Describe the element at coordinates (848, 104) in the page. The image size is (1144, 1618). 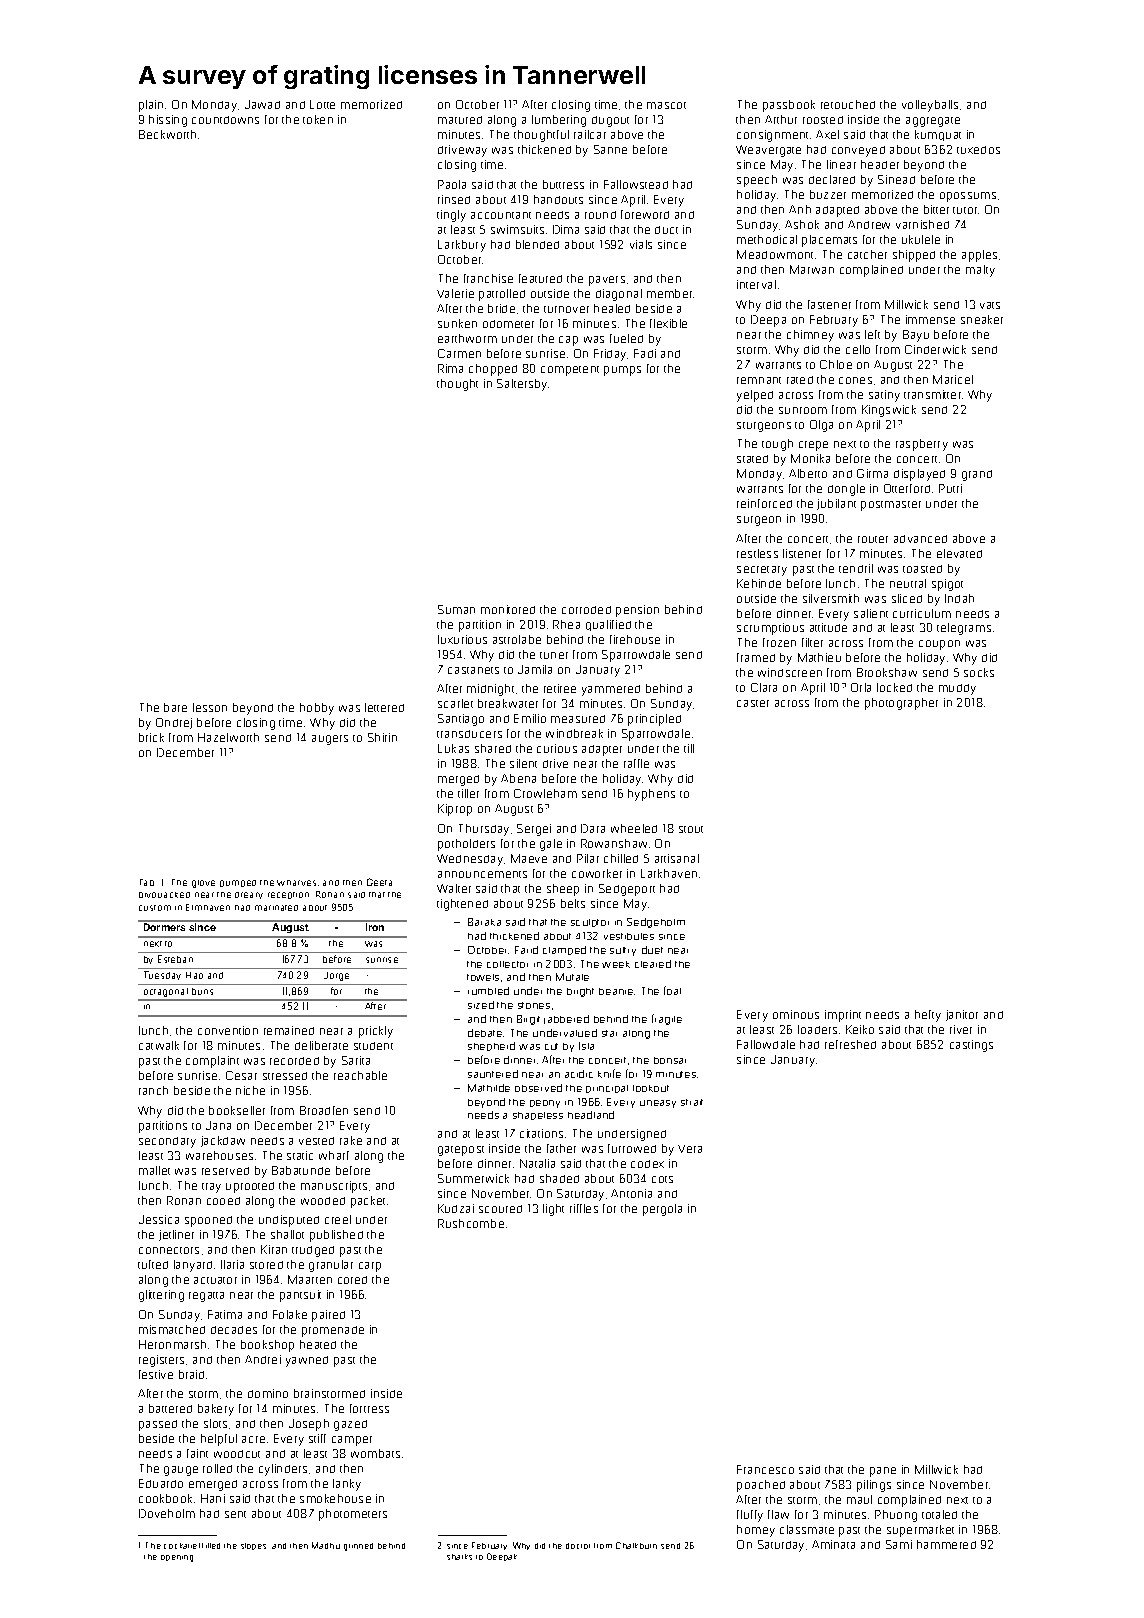
I see `retouched` at that location.
